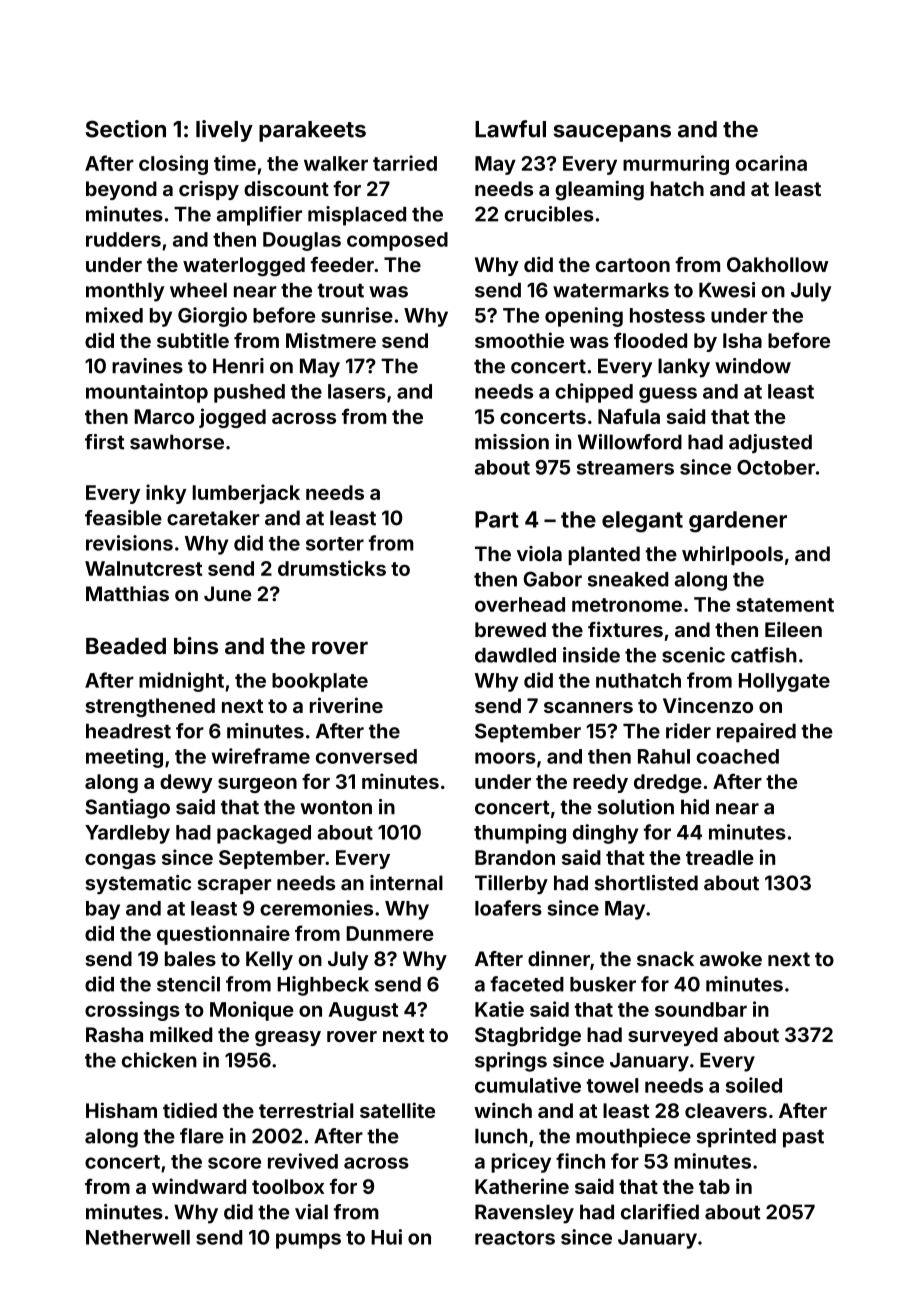  I want to click on gardener, so click(738, 522).
